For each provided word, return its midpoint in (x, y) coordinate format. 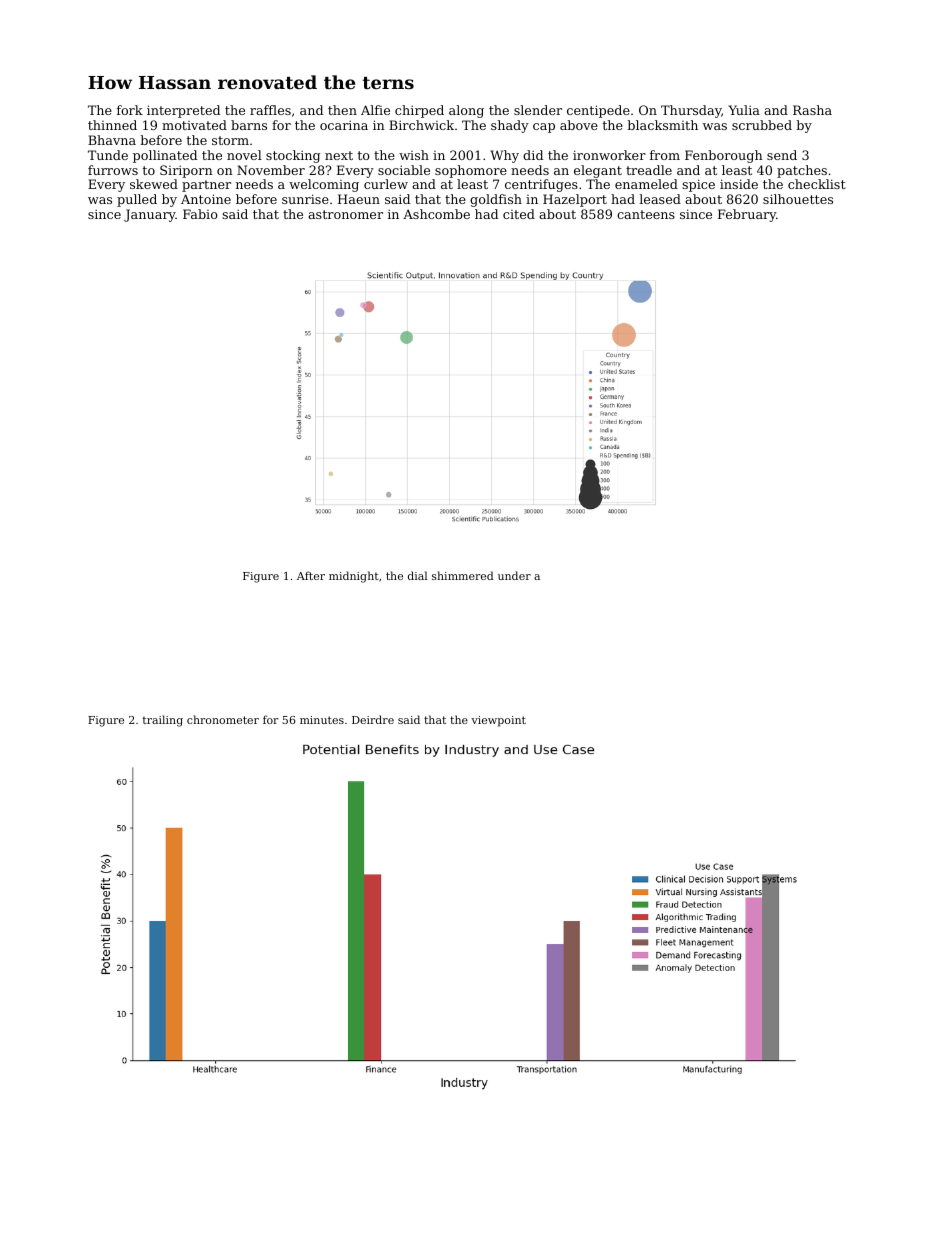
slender (538, 110)
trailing (163, 721)
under (514, 575)
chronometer (223, 719)
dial (418, 575)
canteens (646, 214)
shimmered (463, 575)
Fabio (200, 214)
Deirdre (373, 719)
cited (519, 214)
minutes (322, 720)
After (311, 575)
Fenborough (724, 156)
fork (130, 110)
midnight (354, 577)
